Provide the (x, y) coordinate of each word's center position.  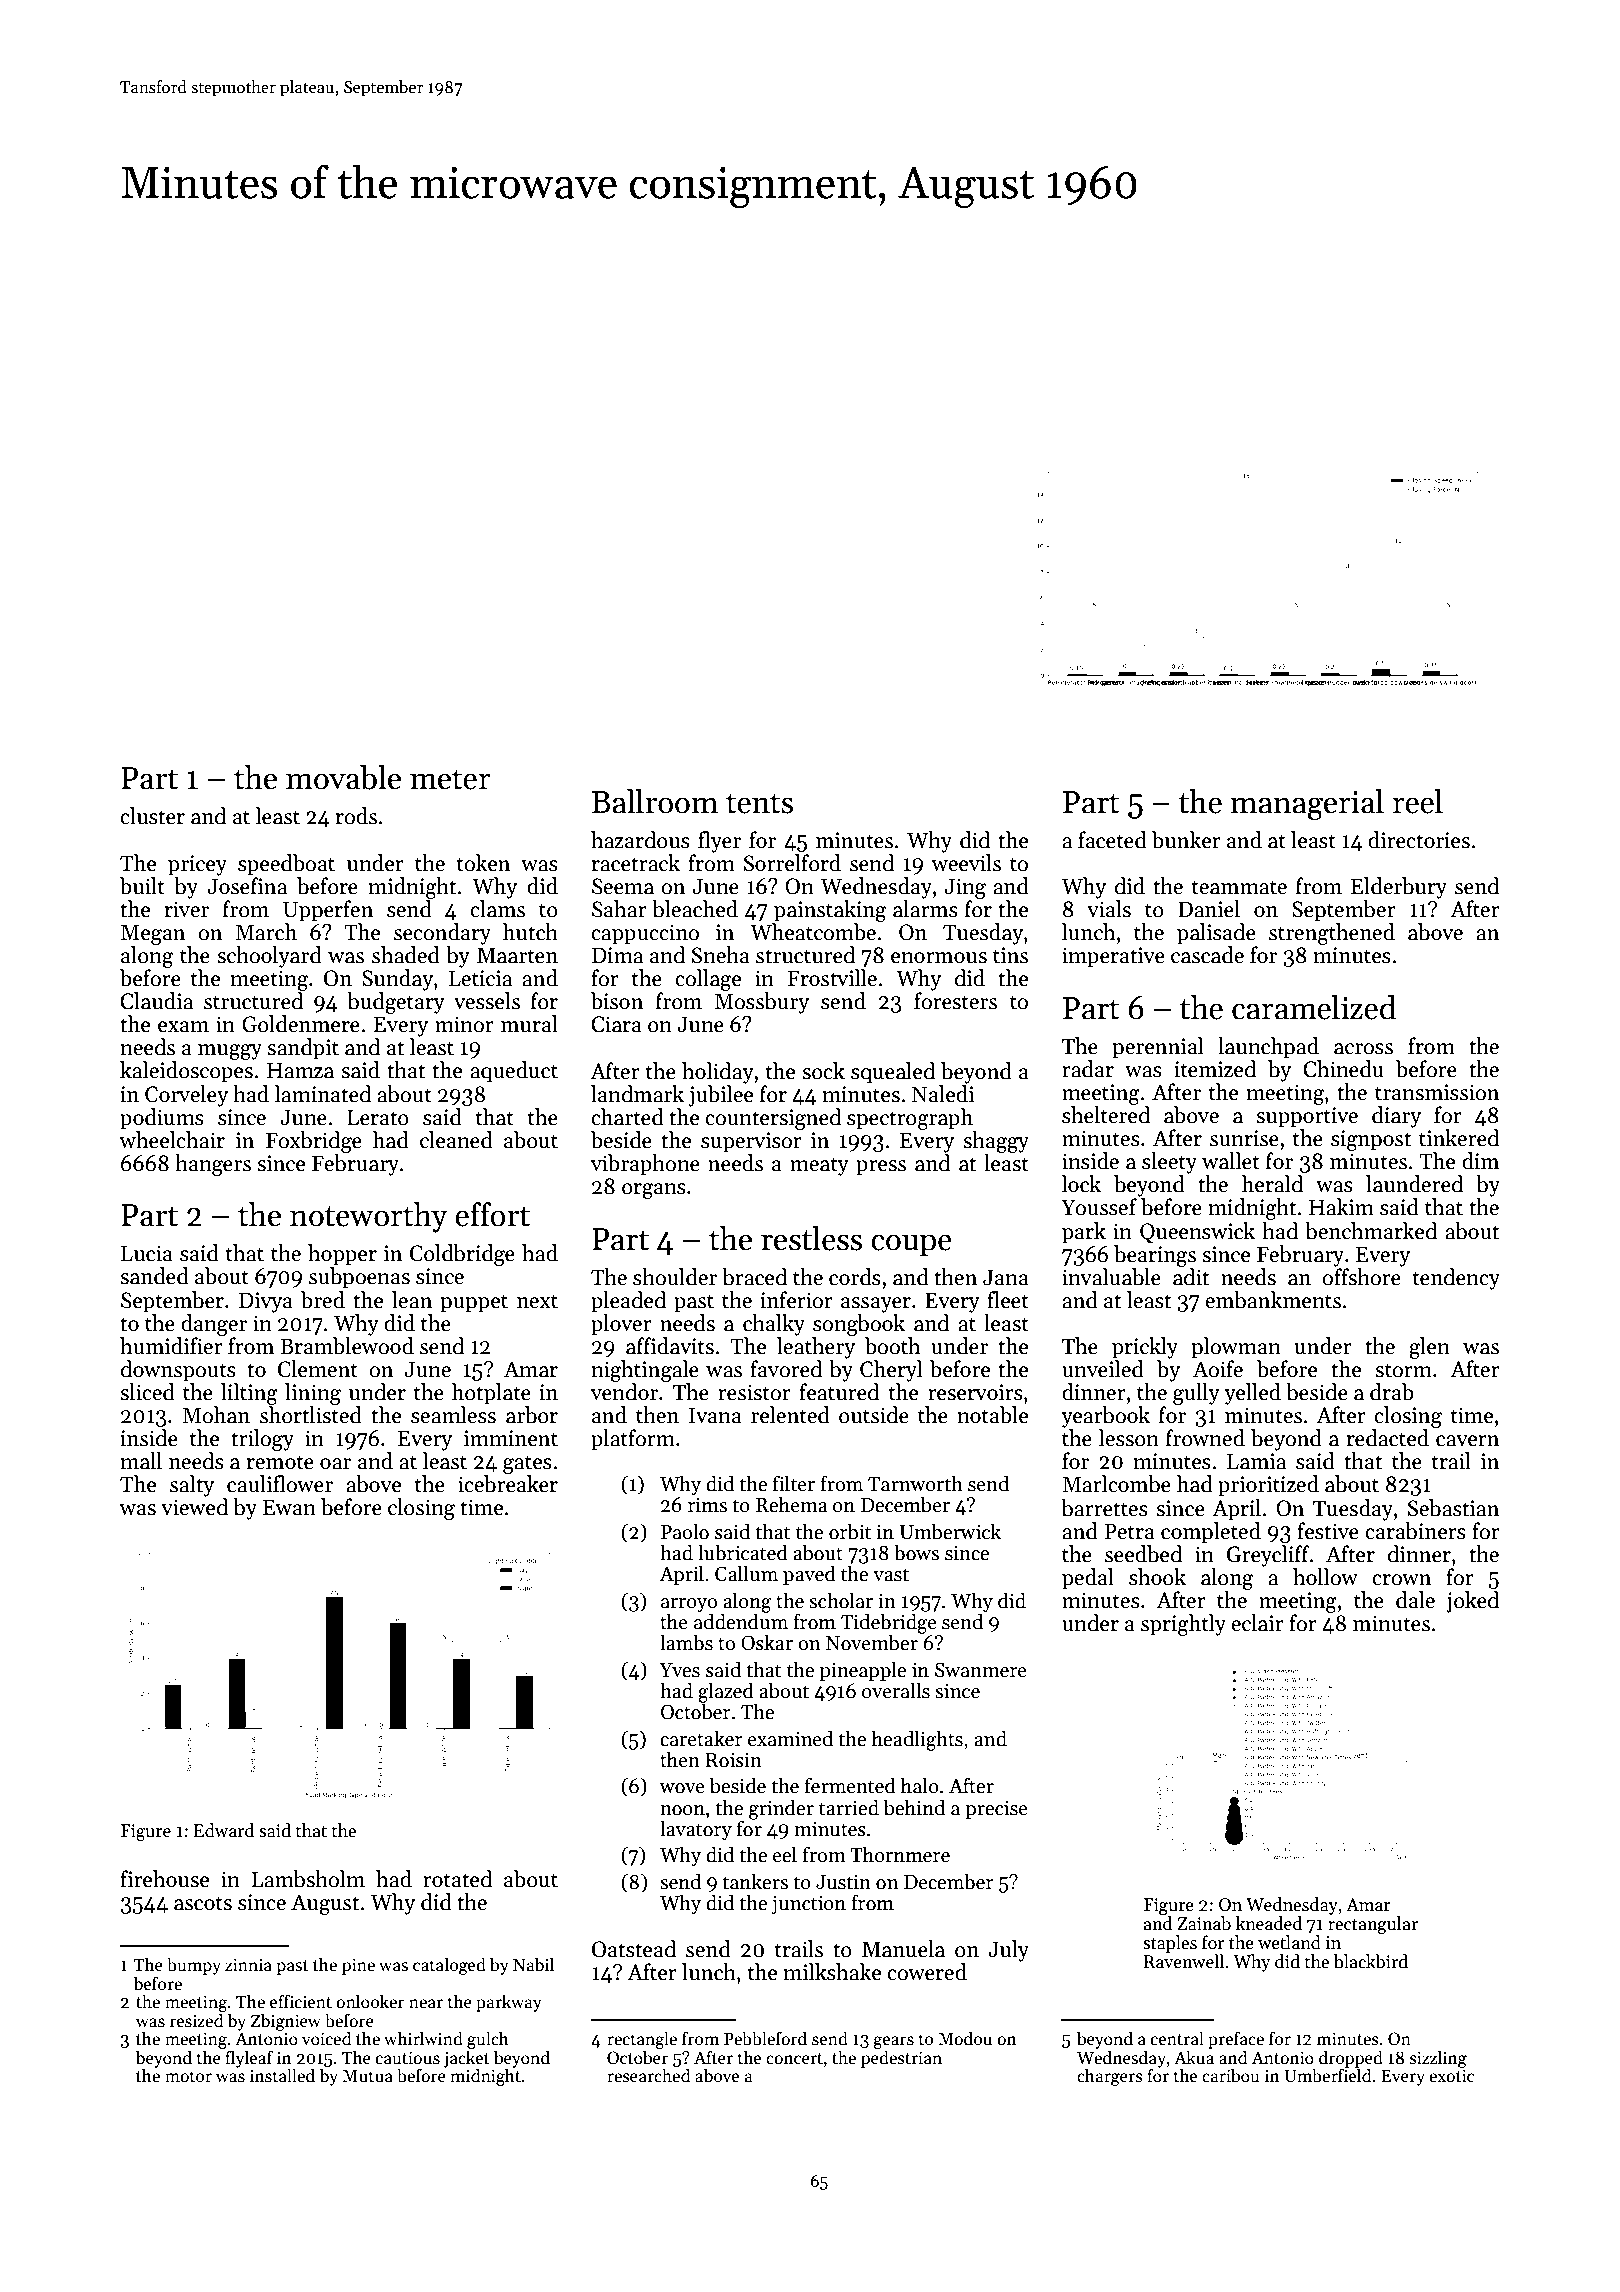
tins (1010, 955)
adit (1191, 1277)
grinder (781, 1809)
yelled (1252, 1394)
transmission (1437, 1092)
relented (790, 1415)
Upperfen (328, 911)
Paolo (685, 1531)
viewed (194, 1507)
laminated (323, 1094)
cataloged (449, 1966)
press (881, 1168)
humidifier (171, 1346)
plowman (1236, 1348)
